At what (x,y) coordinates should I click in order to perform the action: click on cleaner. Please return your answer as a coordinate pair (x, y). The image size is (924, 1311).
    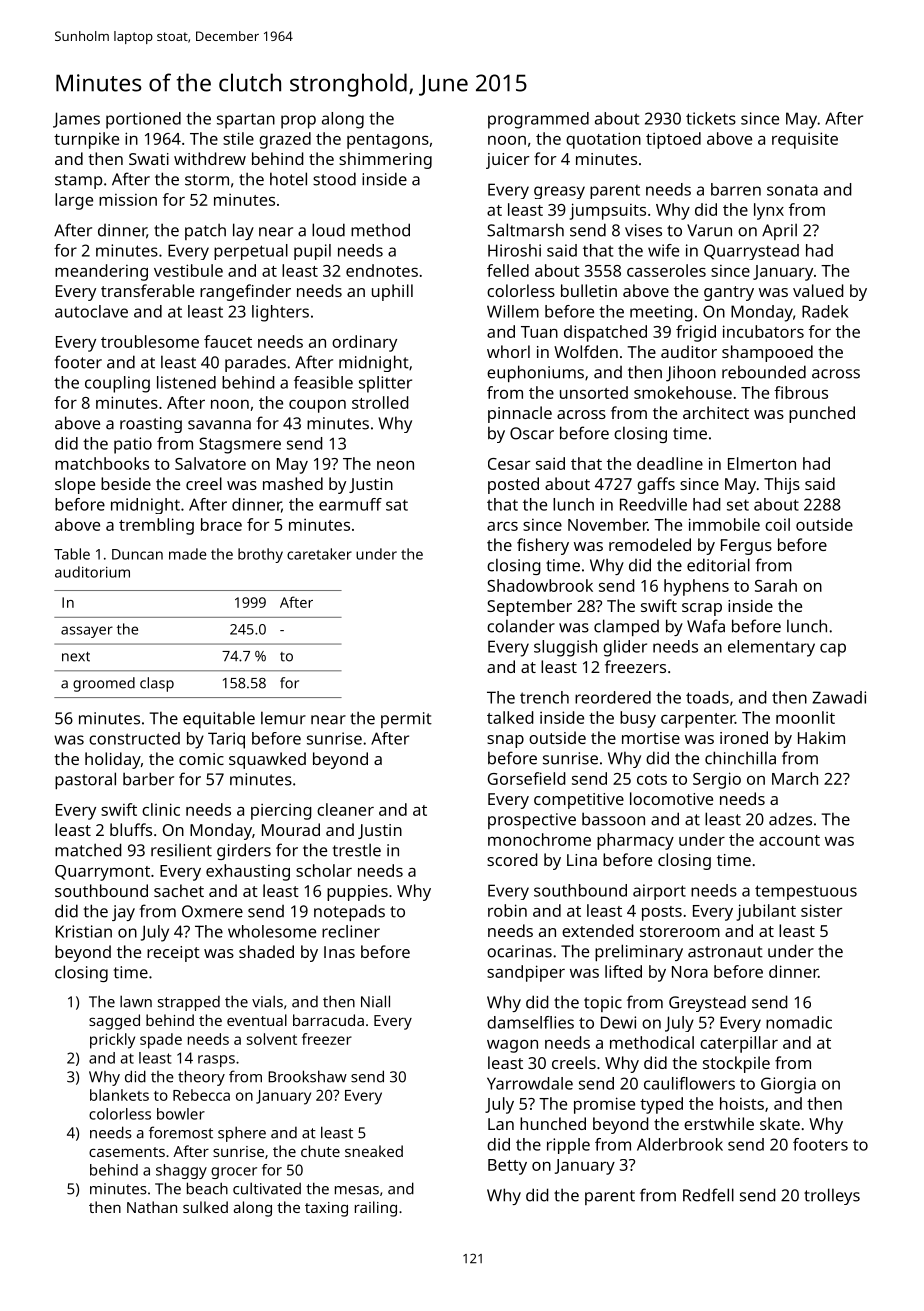
    Looking at the image, I should click on (345, 809).
